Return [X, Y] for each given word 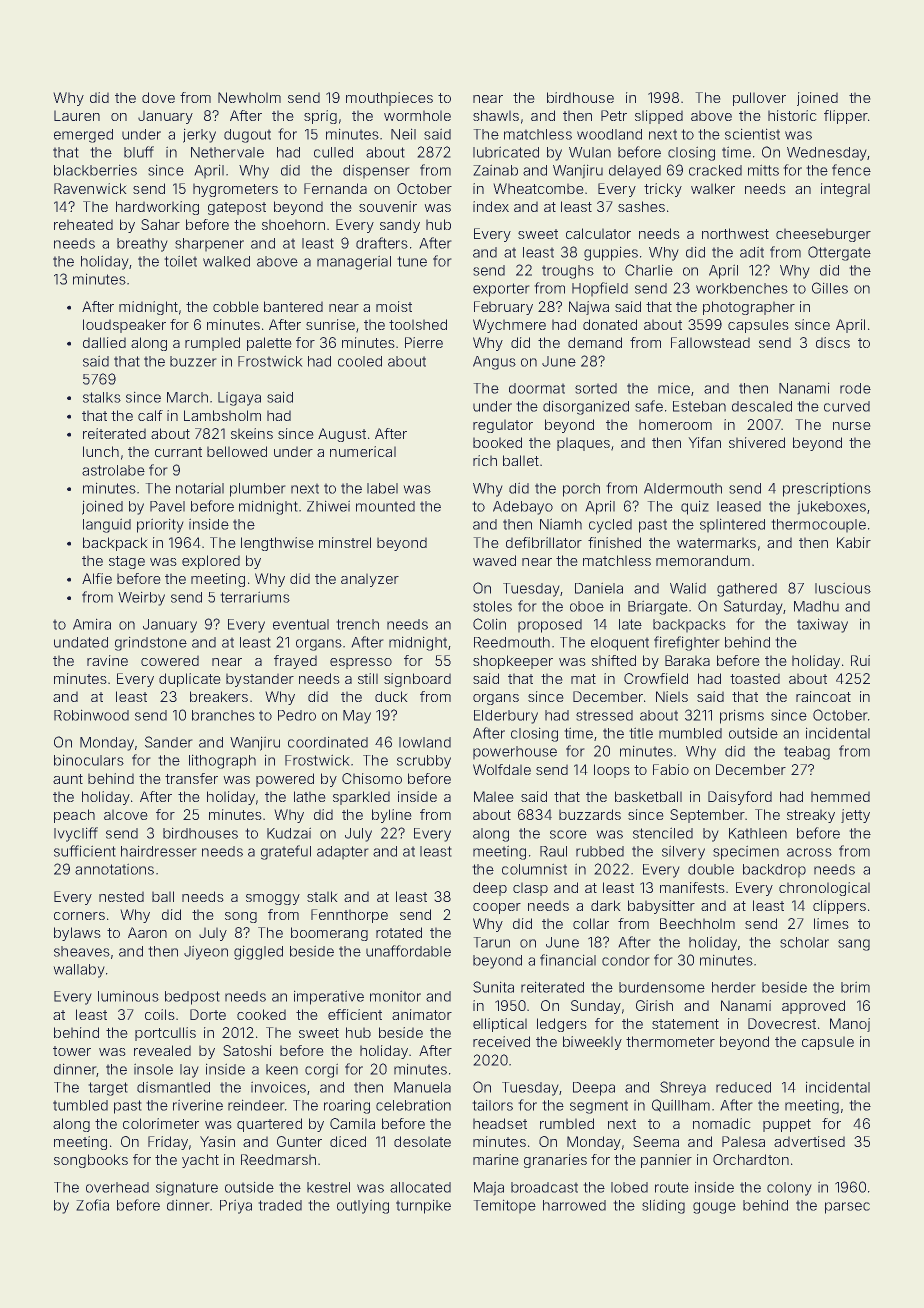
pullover [759, 99]
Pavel [167, 506]
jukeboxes [831, 507]
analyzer [370, 580]
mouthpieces [389, 99]
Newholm [249, 97]
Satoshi [247, 1050]
